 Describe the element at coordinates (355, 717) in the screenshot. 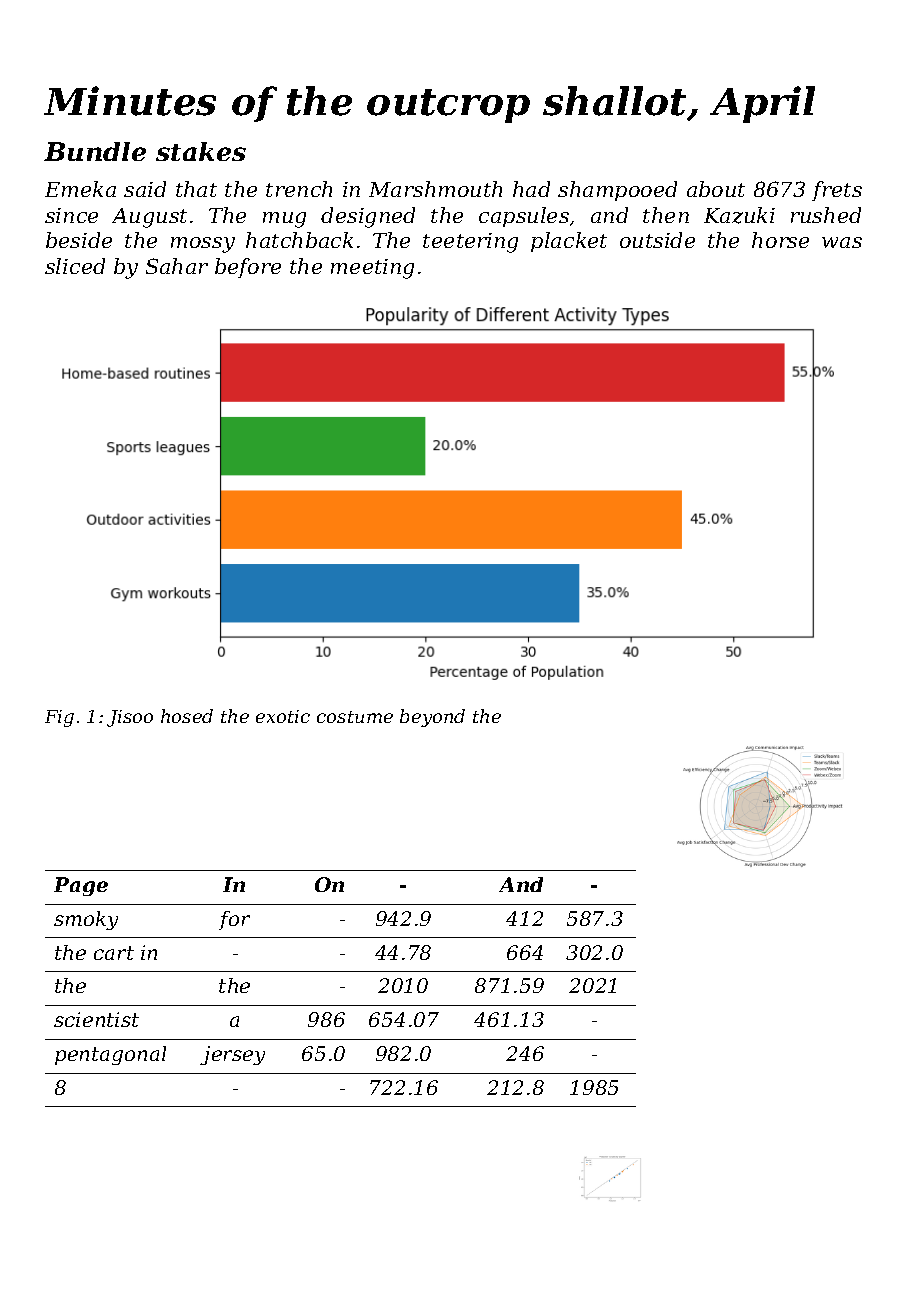

I see `costume` at that location.
